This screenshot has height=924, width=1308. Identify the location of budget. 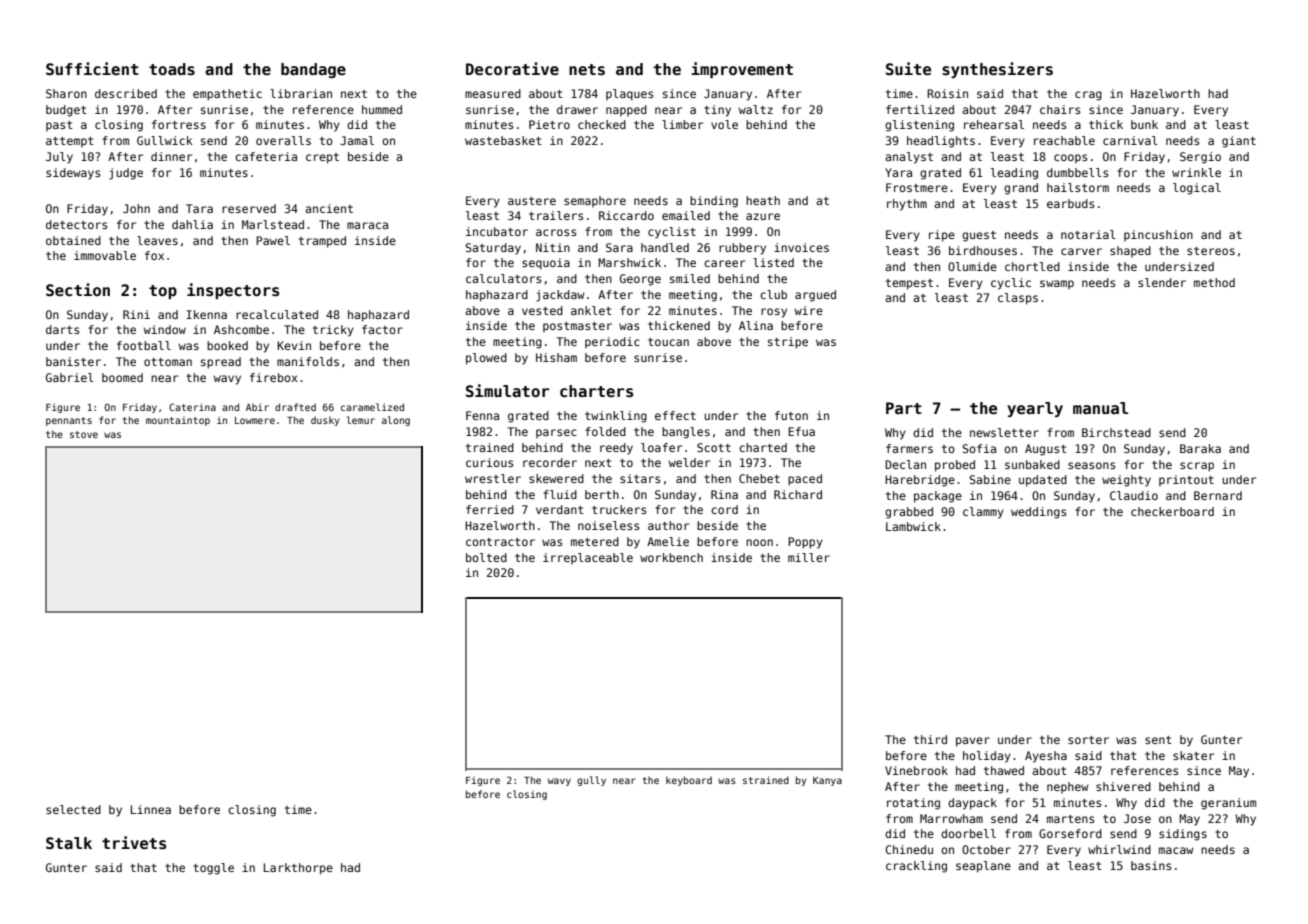
(66, 111).
